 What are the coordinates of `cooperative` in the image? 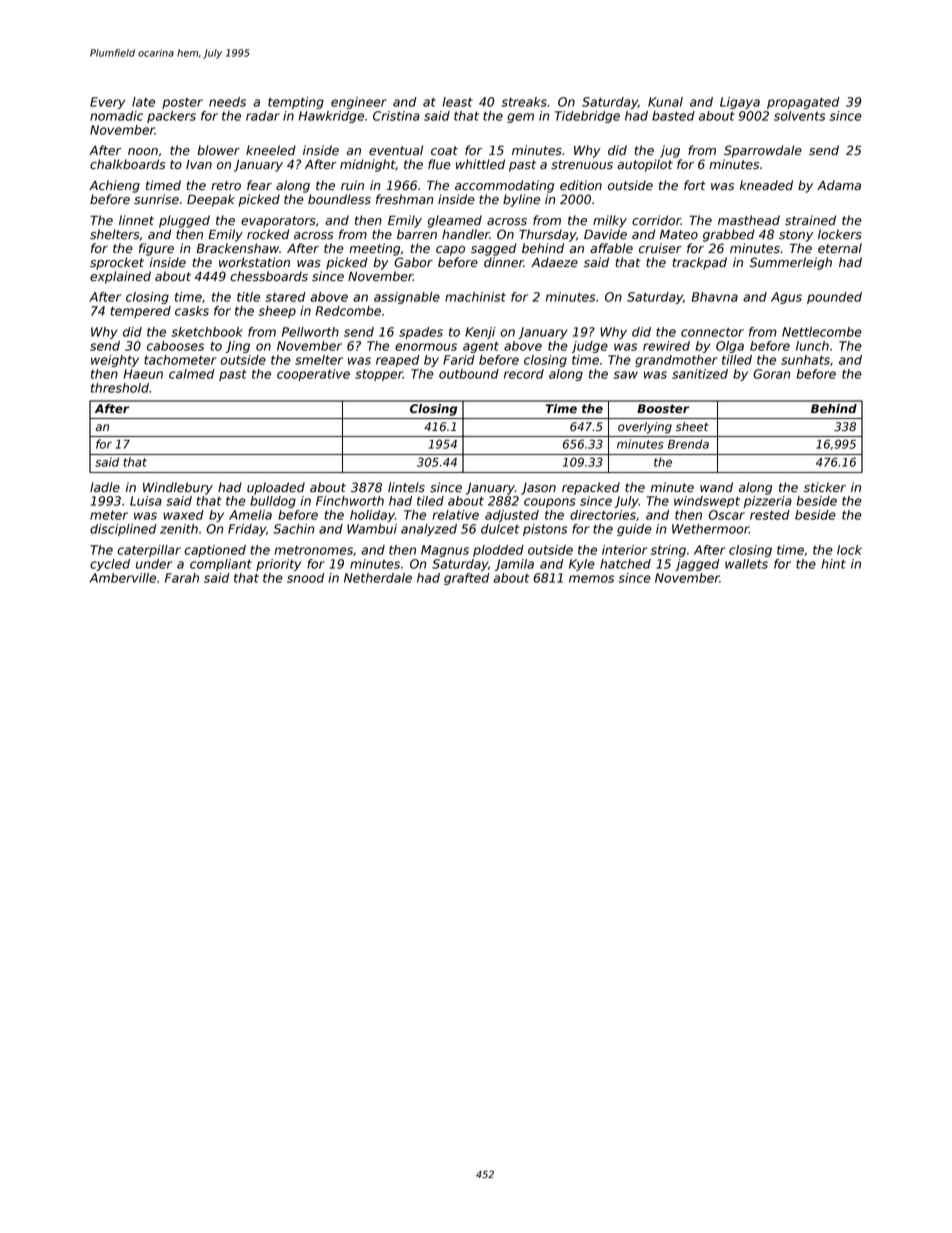 It's located at (313, 375).
